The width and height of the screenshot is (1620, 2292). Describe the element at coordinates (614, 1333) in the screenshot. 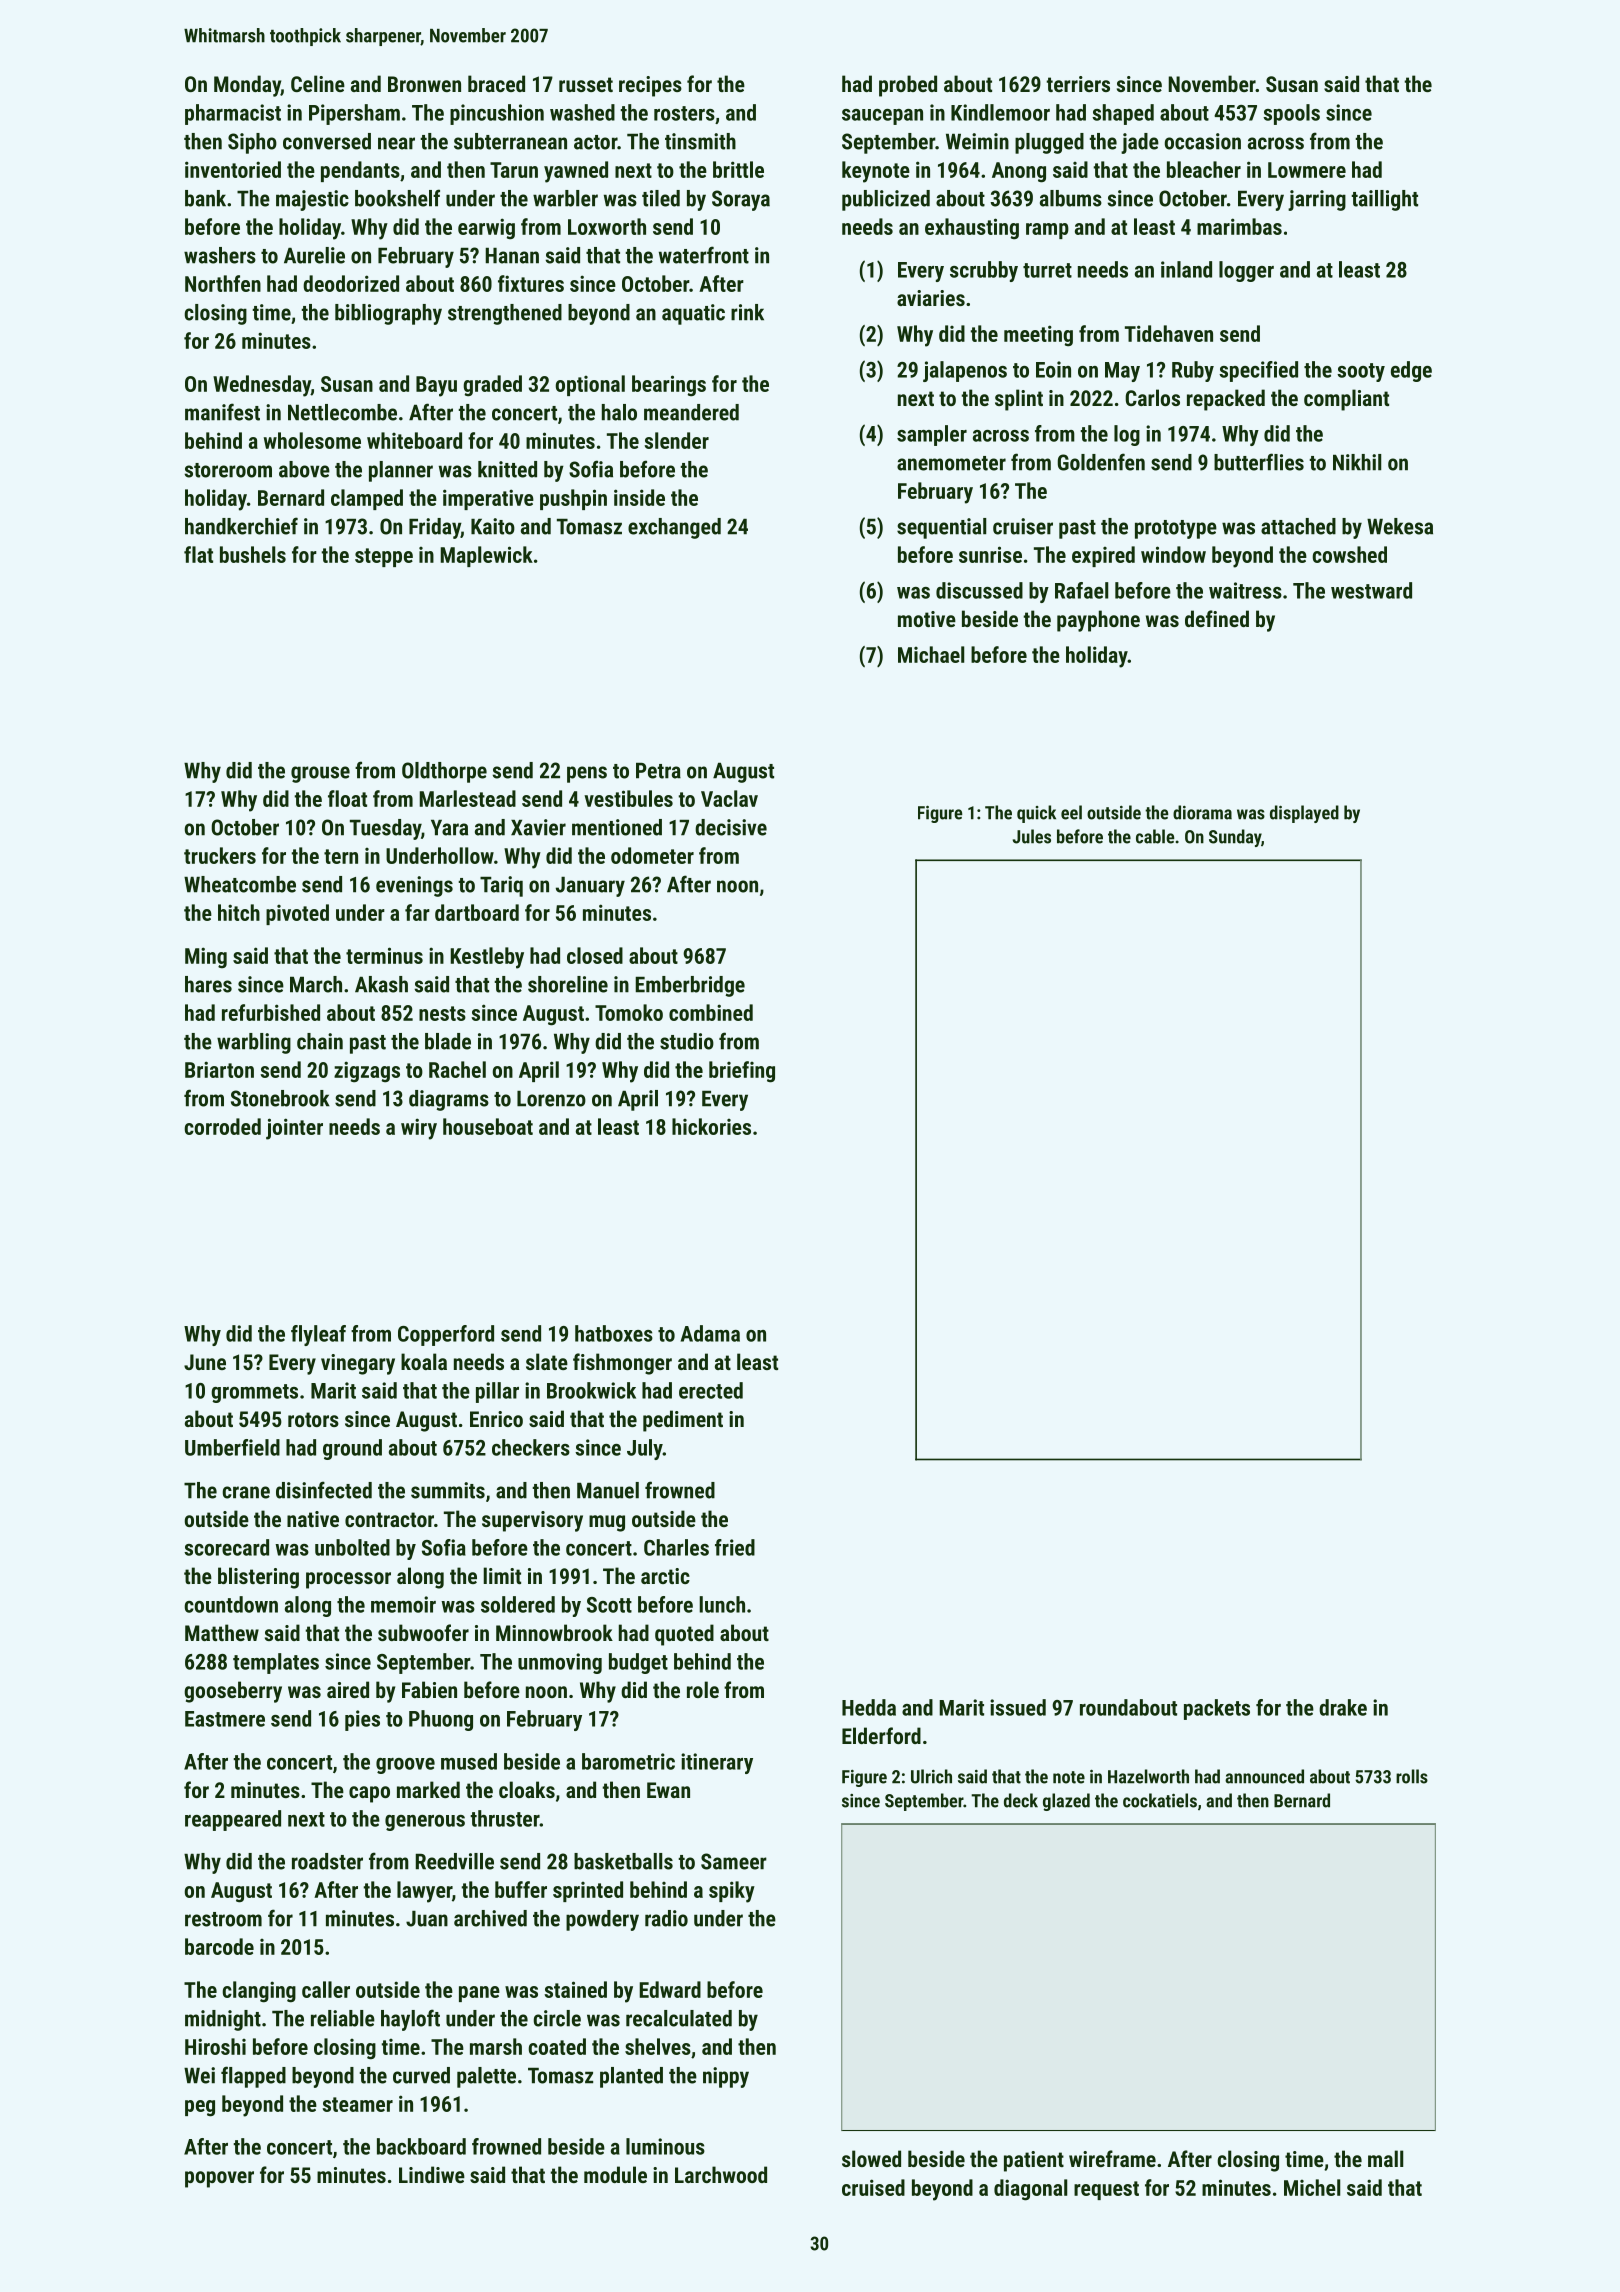

I see `hatboxes` at that location.
